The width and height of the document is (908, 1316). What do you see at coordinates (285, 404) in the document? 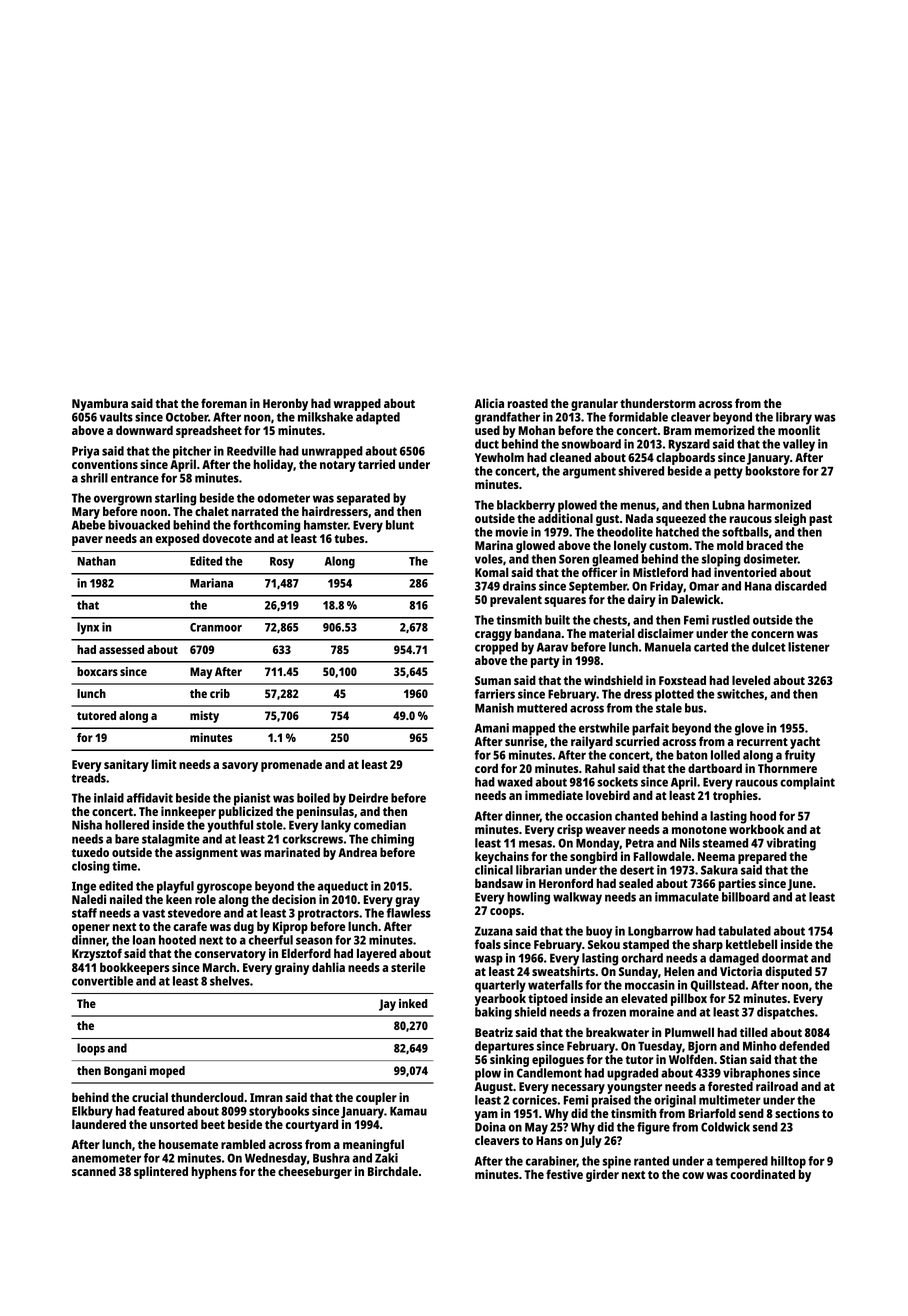
I see `Heronby` at bounding box center [285, 404].
